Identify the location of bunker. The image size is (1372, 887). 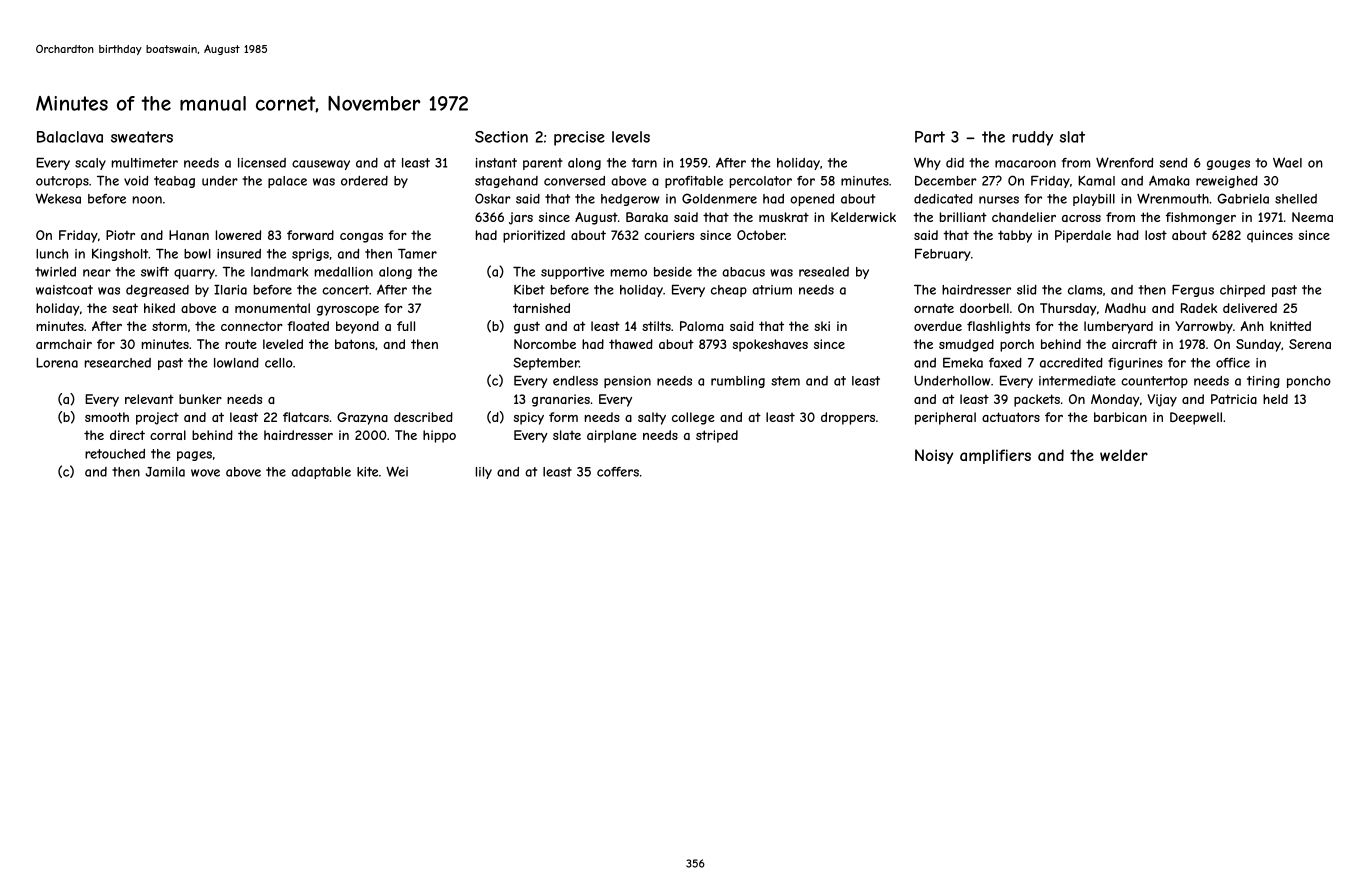
(200, 399).
